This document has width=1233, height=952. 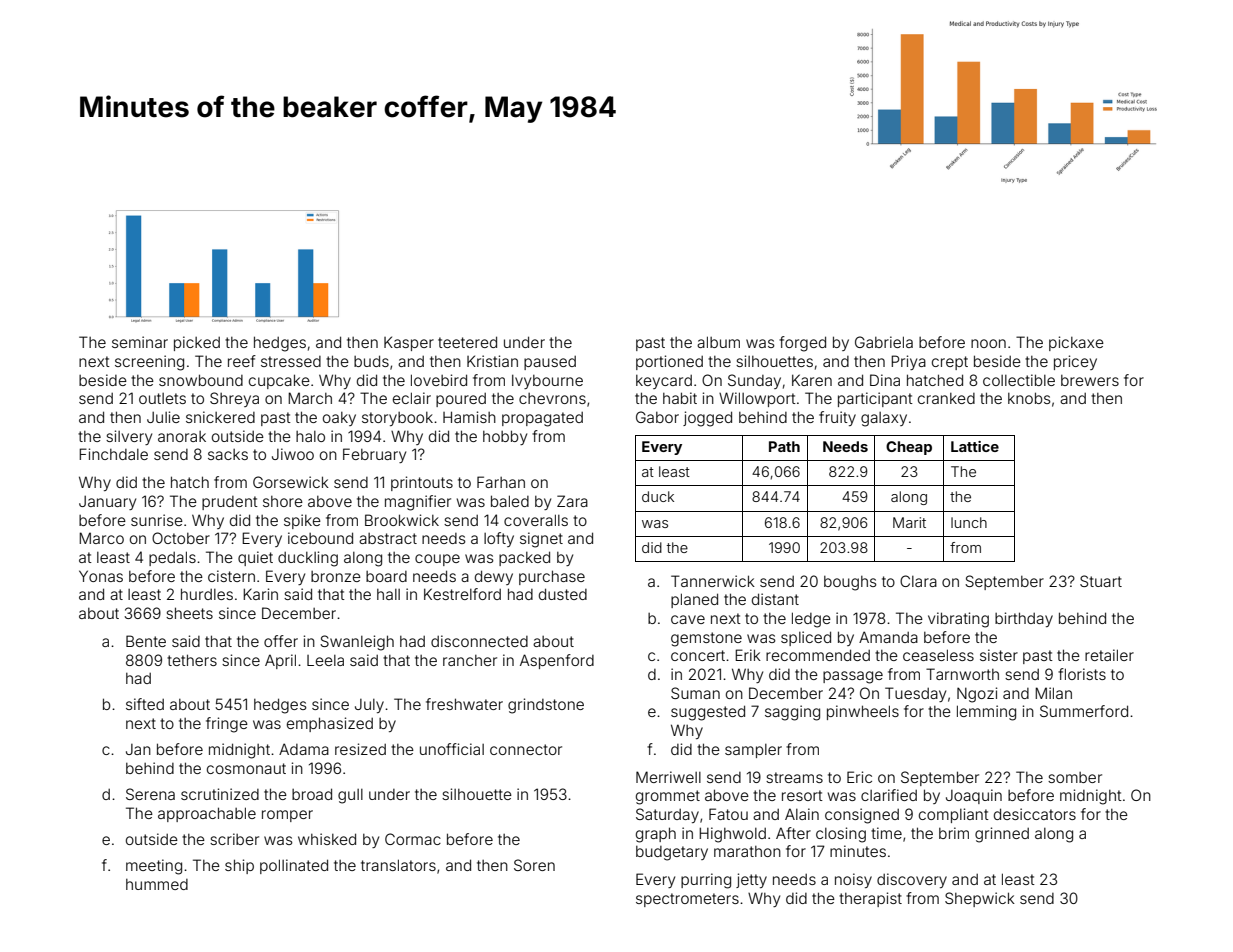 What do you see at coordinates (1084, 711) in the document?
I see `Summerford` at bounding box center [1084, 711].
